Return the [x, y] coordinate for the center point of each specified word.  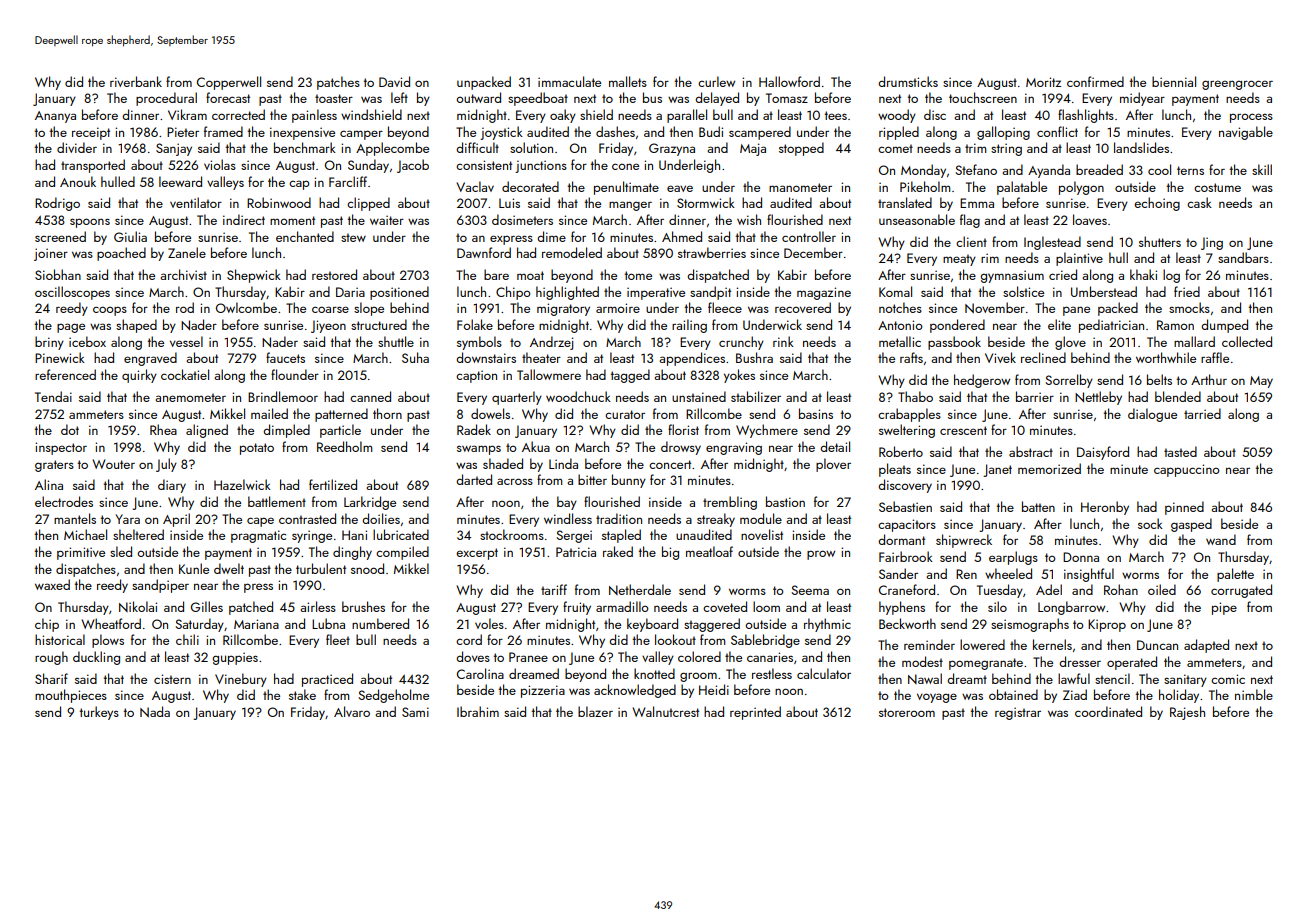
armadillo [622, 606]
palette [1235, 575]
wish [749, 219]
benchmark [305, 147]
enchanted [305, 236]
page [71, 328]
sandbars [1243, 257]
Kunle [194, 568]
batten [1038, 506]
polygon [1081, 188]
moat [530, 275]
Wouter [113, 464]
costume [1217, 187]
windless [568, 518]
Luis [509, 203]
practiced [327, 680]
